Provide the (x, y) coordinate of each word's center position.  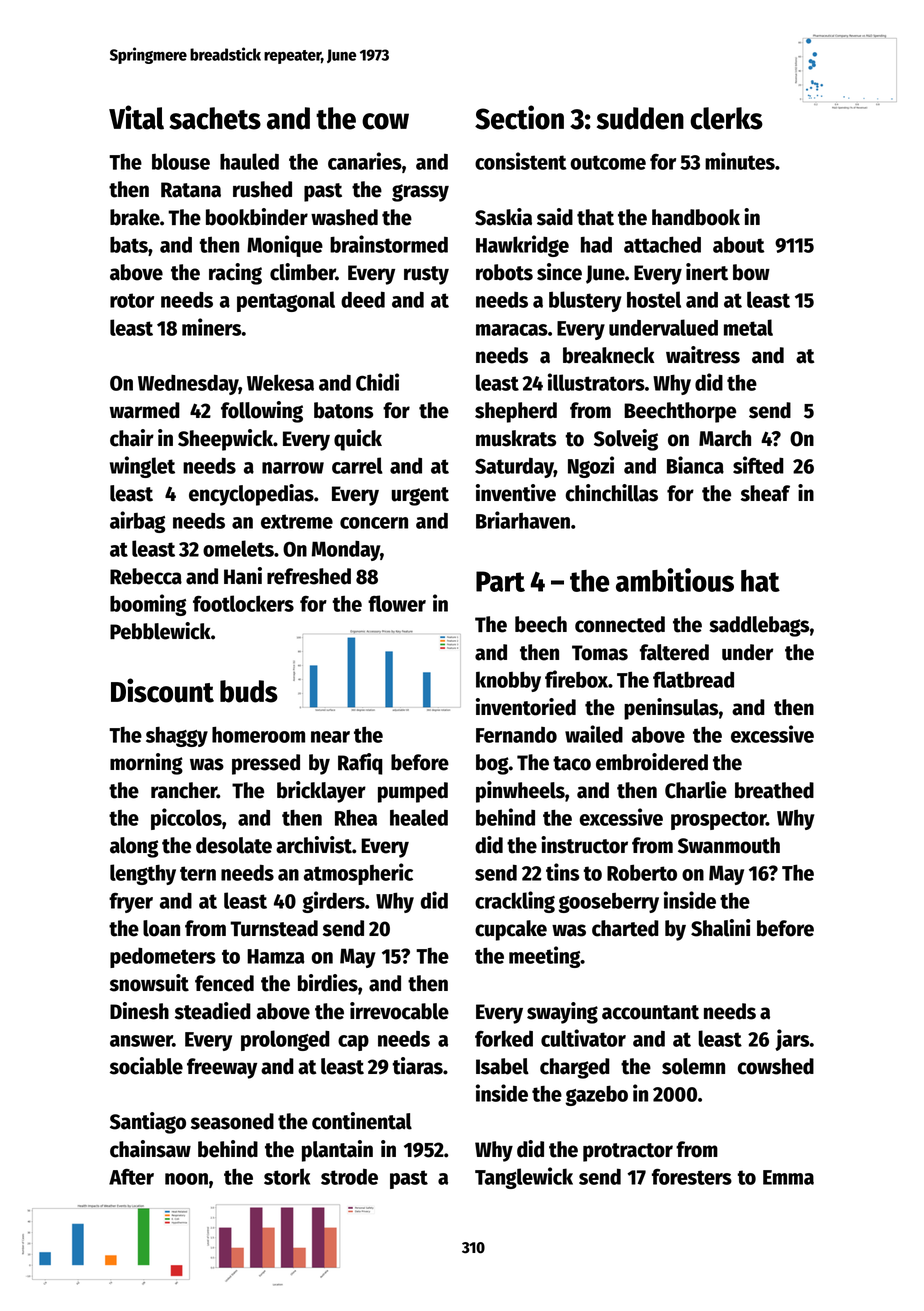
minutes (740, 161)
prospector (718, 820)
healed (419, 817)
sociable (146, 1066)
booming (148, 605)
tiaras (417, 1066)
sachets (215, 118)
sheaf (765, 493)
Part (500, 581)
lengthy (143, 874)
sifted (758, 465)
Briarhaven (523, 520)
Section (519, 117)
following (262, 412)
